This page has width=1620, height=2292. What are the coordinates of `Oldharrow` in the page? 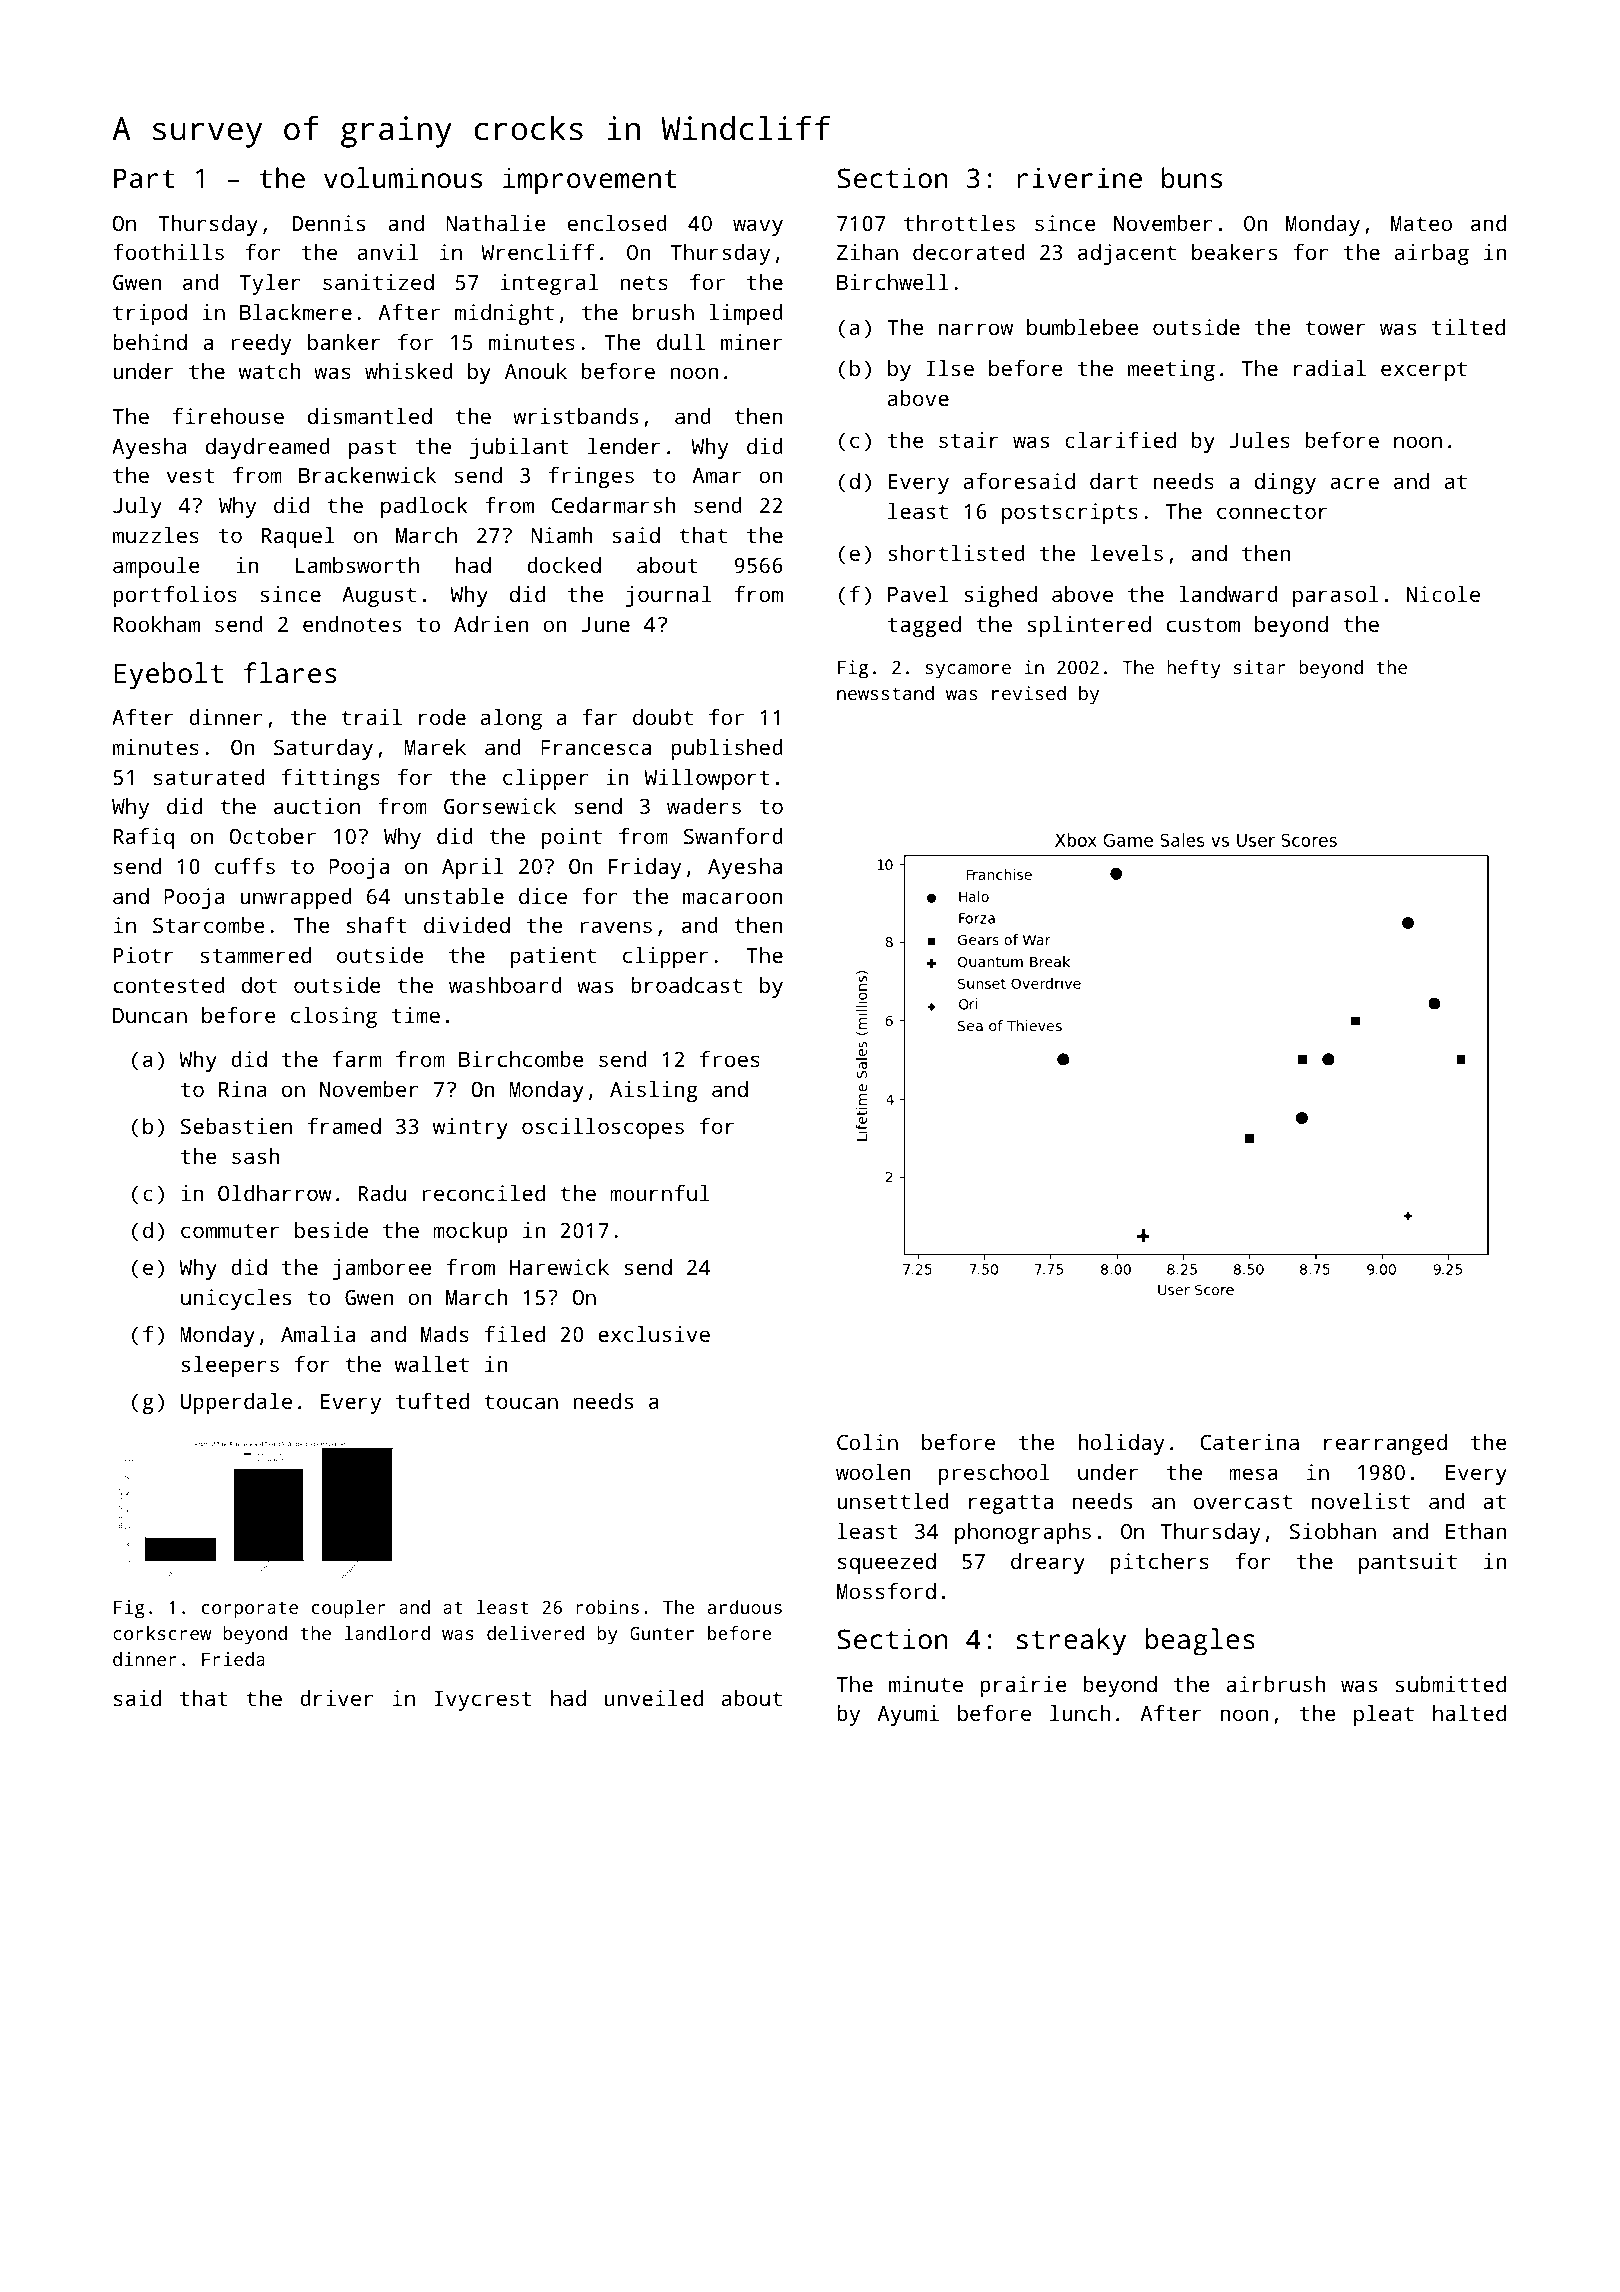 It's located at (275, 1193).
